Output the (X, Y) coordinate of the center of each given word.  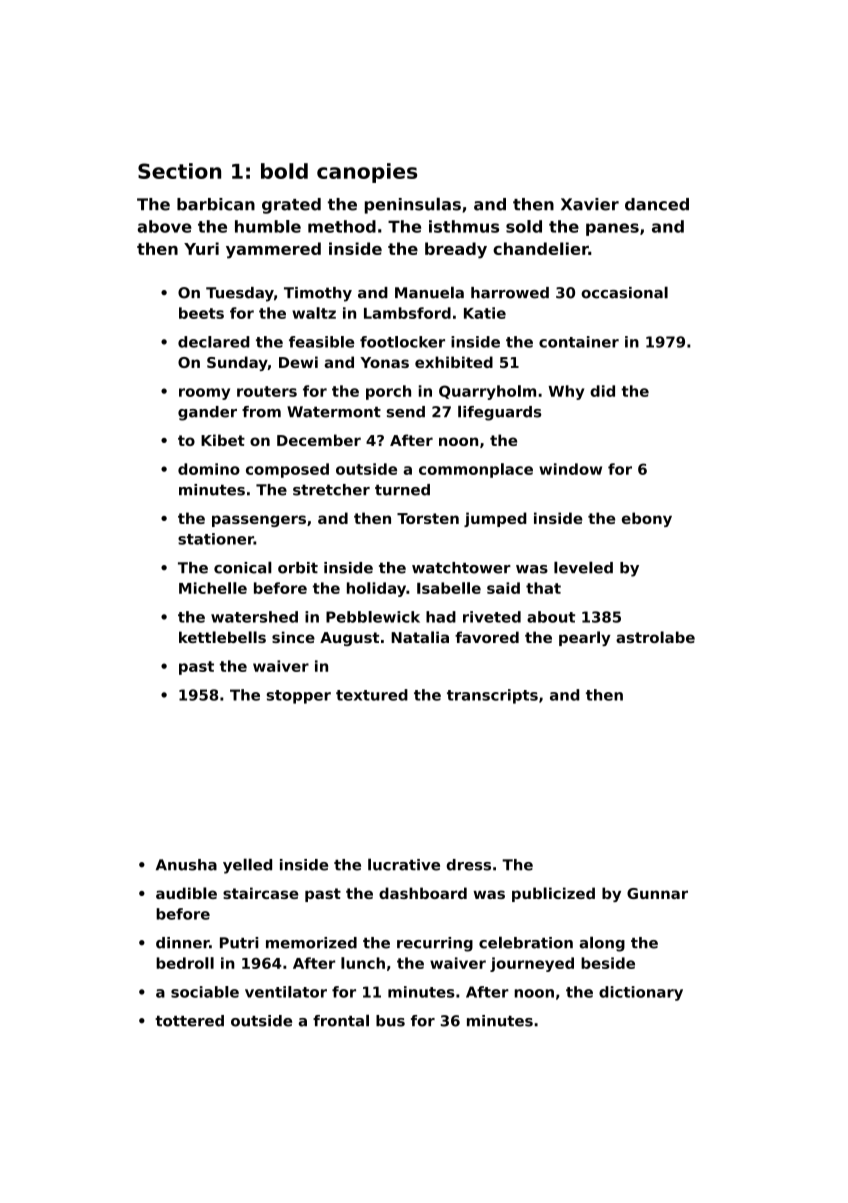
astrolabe (655, 637)
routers (267, 391)
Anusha (186, 865)
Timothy (318, 294)
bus (390, 1021)
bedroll (185, 963)
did (602, 391)
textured (372, 695)
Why (566, 392)
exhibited (454, 362)
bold (284, 171)
